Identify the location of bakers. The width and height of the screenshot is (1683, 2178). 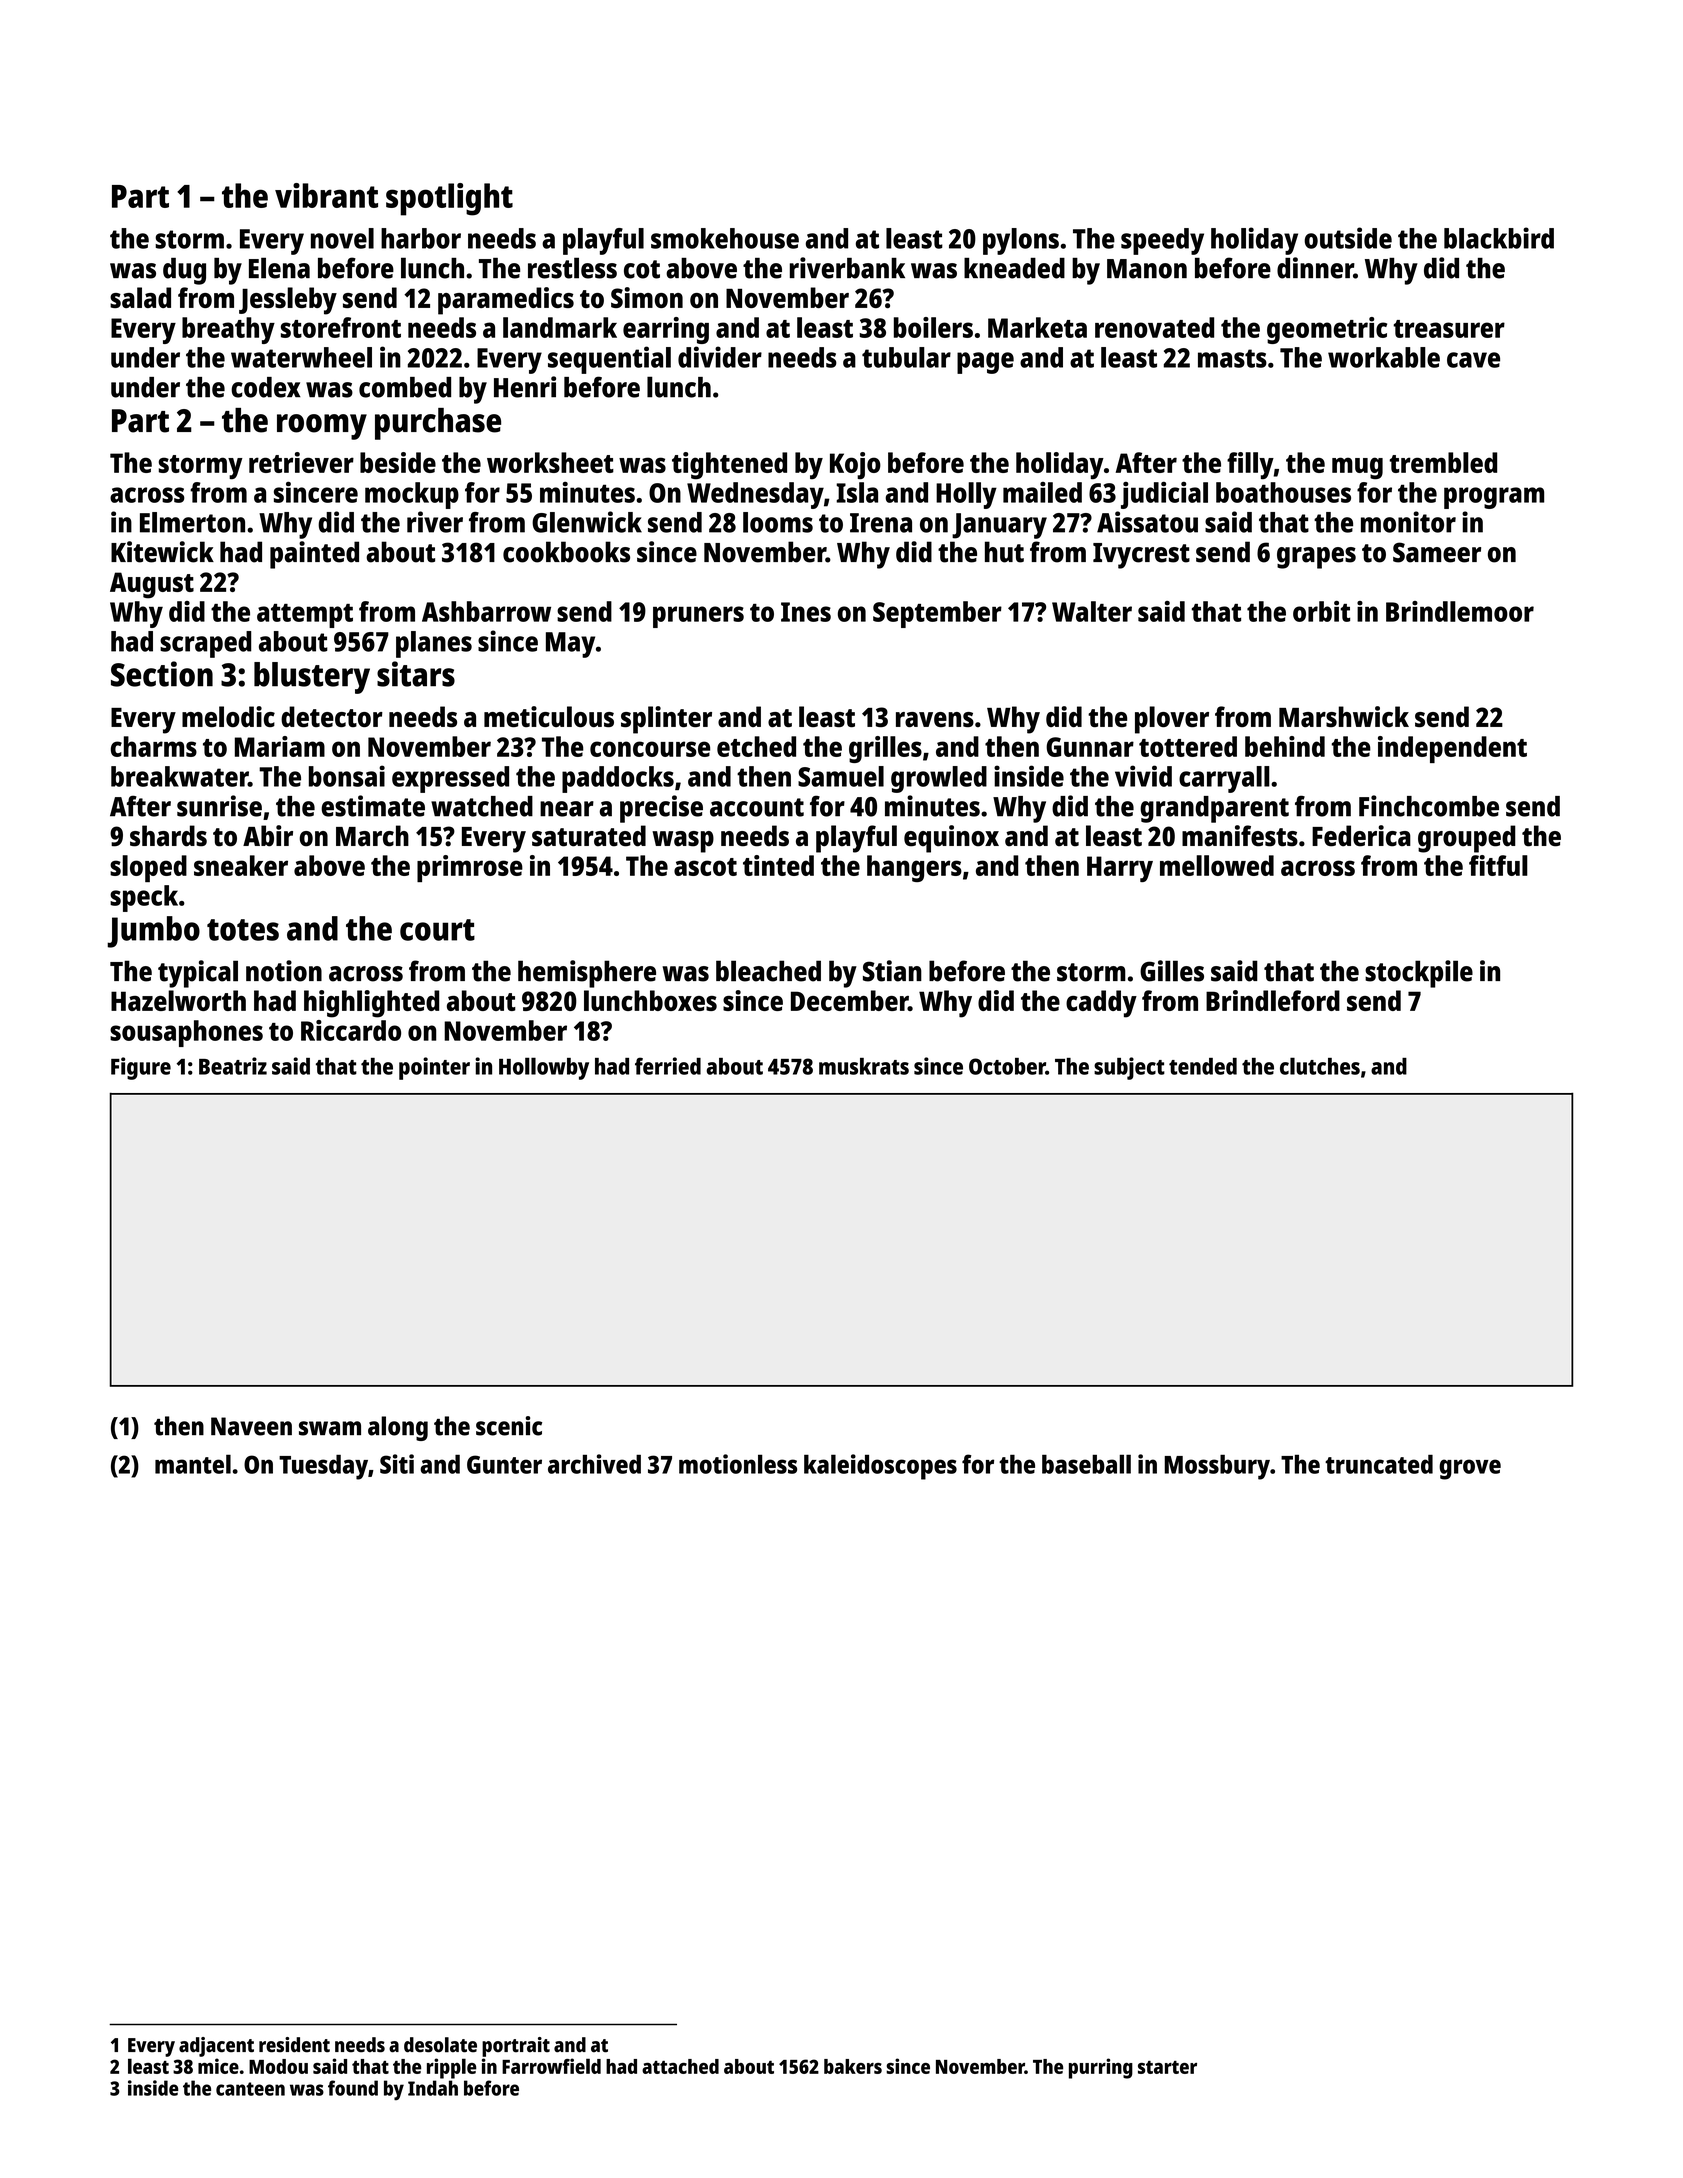
(853, 2066).
